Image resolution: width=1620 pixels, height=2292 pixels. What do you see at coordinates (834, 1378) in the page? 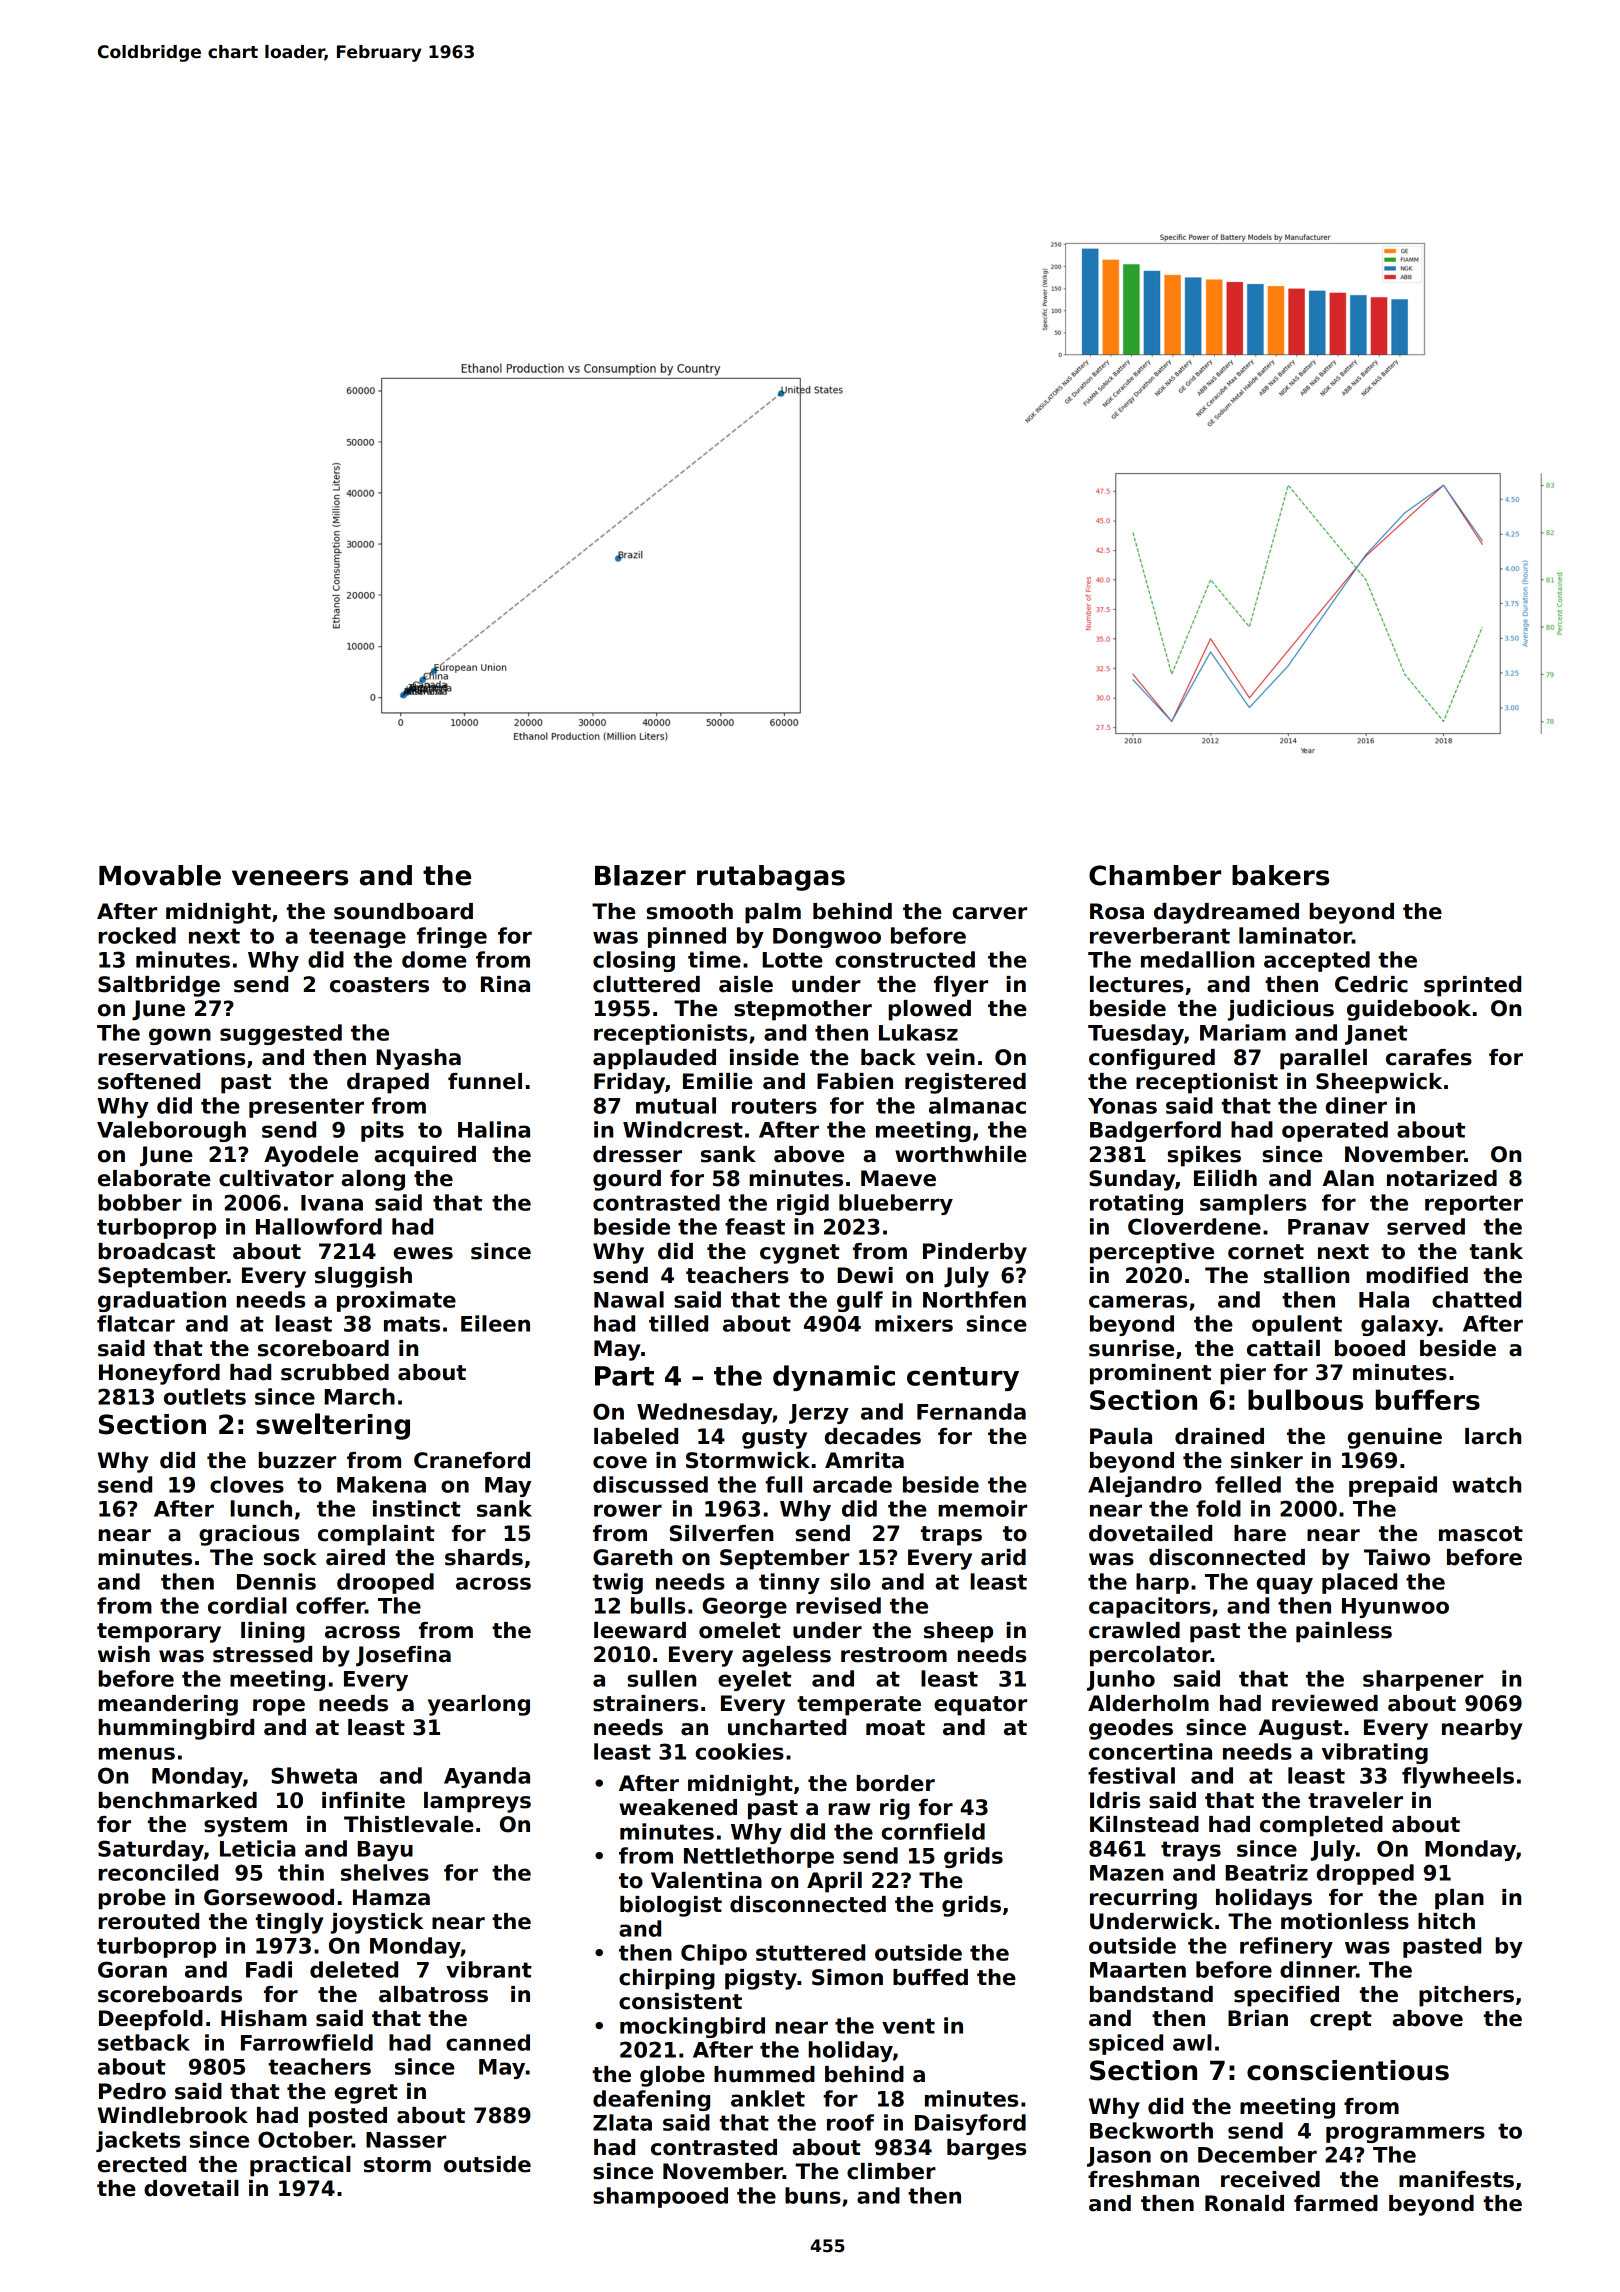
I see `dynamic` at bounding box center [834, 1378].
